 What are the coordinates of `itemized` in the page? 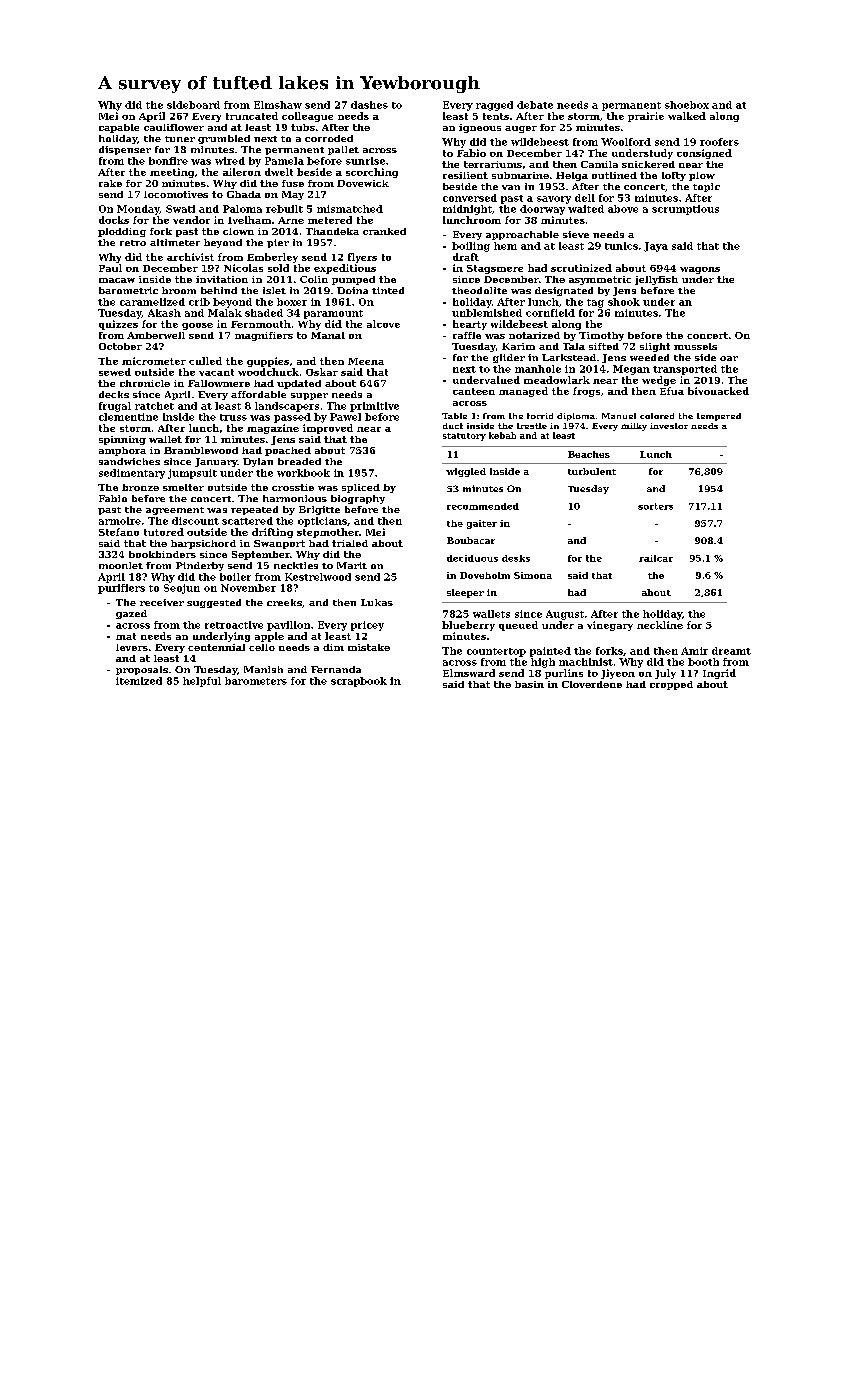 It's located at (139, 681).
